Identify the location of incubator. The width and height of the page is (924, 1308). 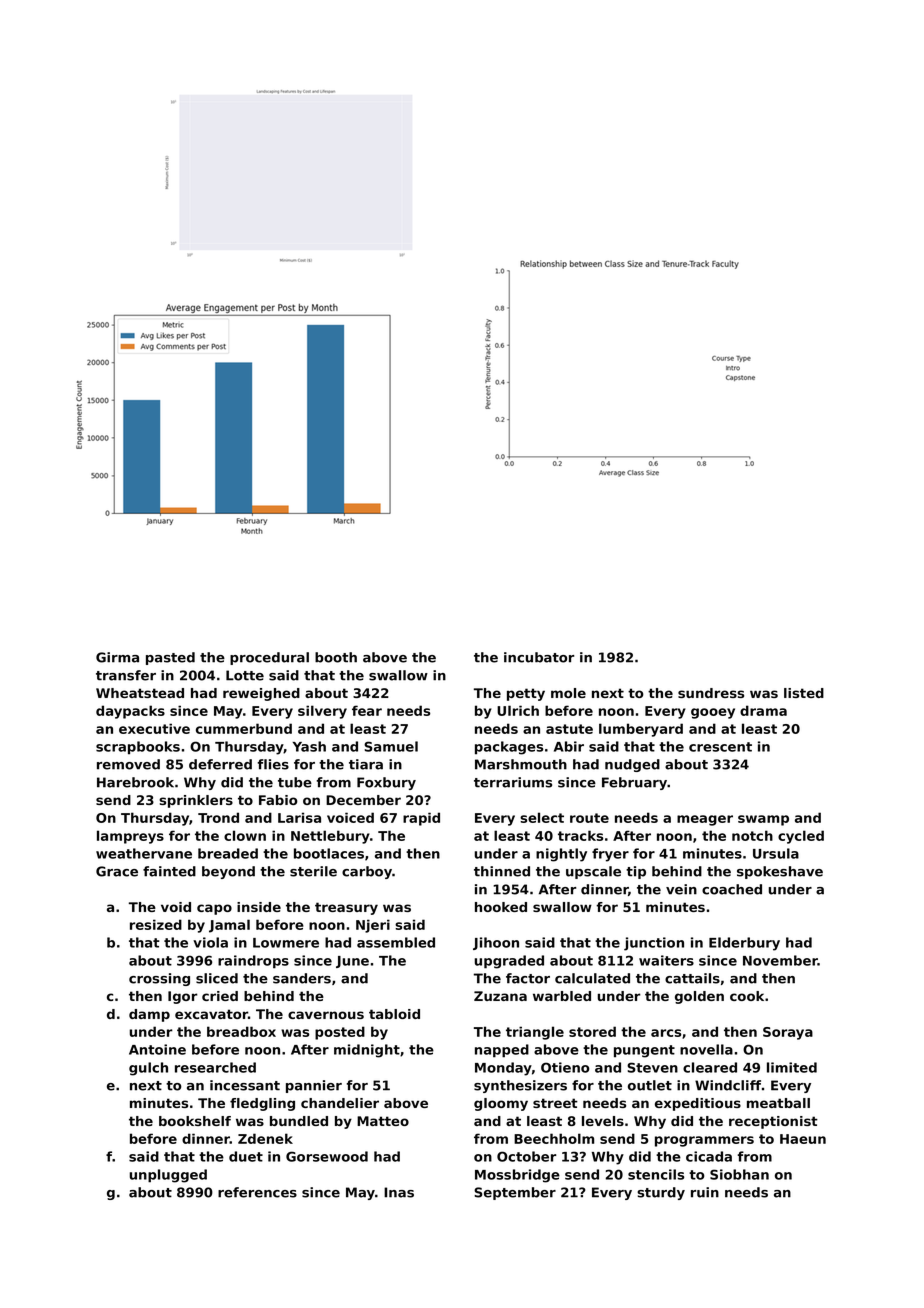
(539, 657).
